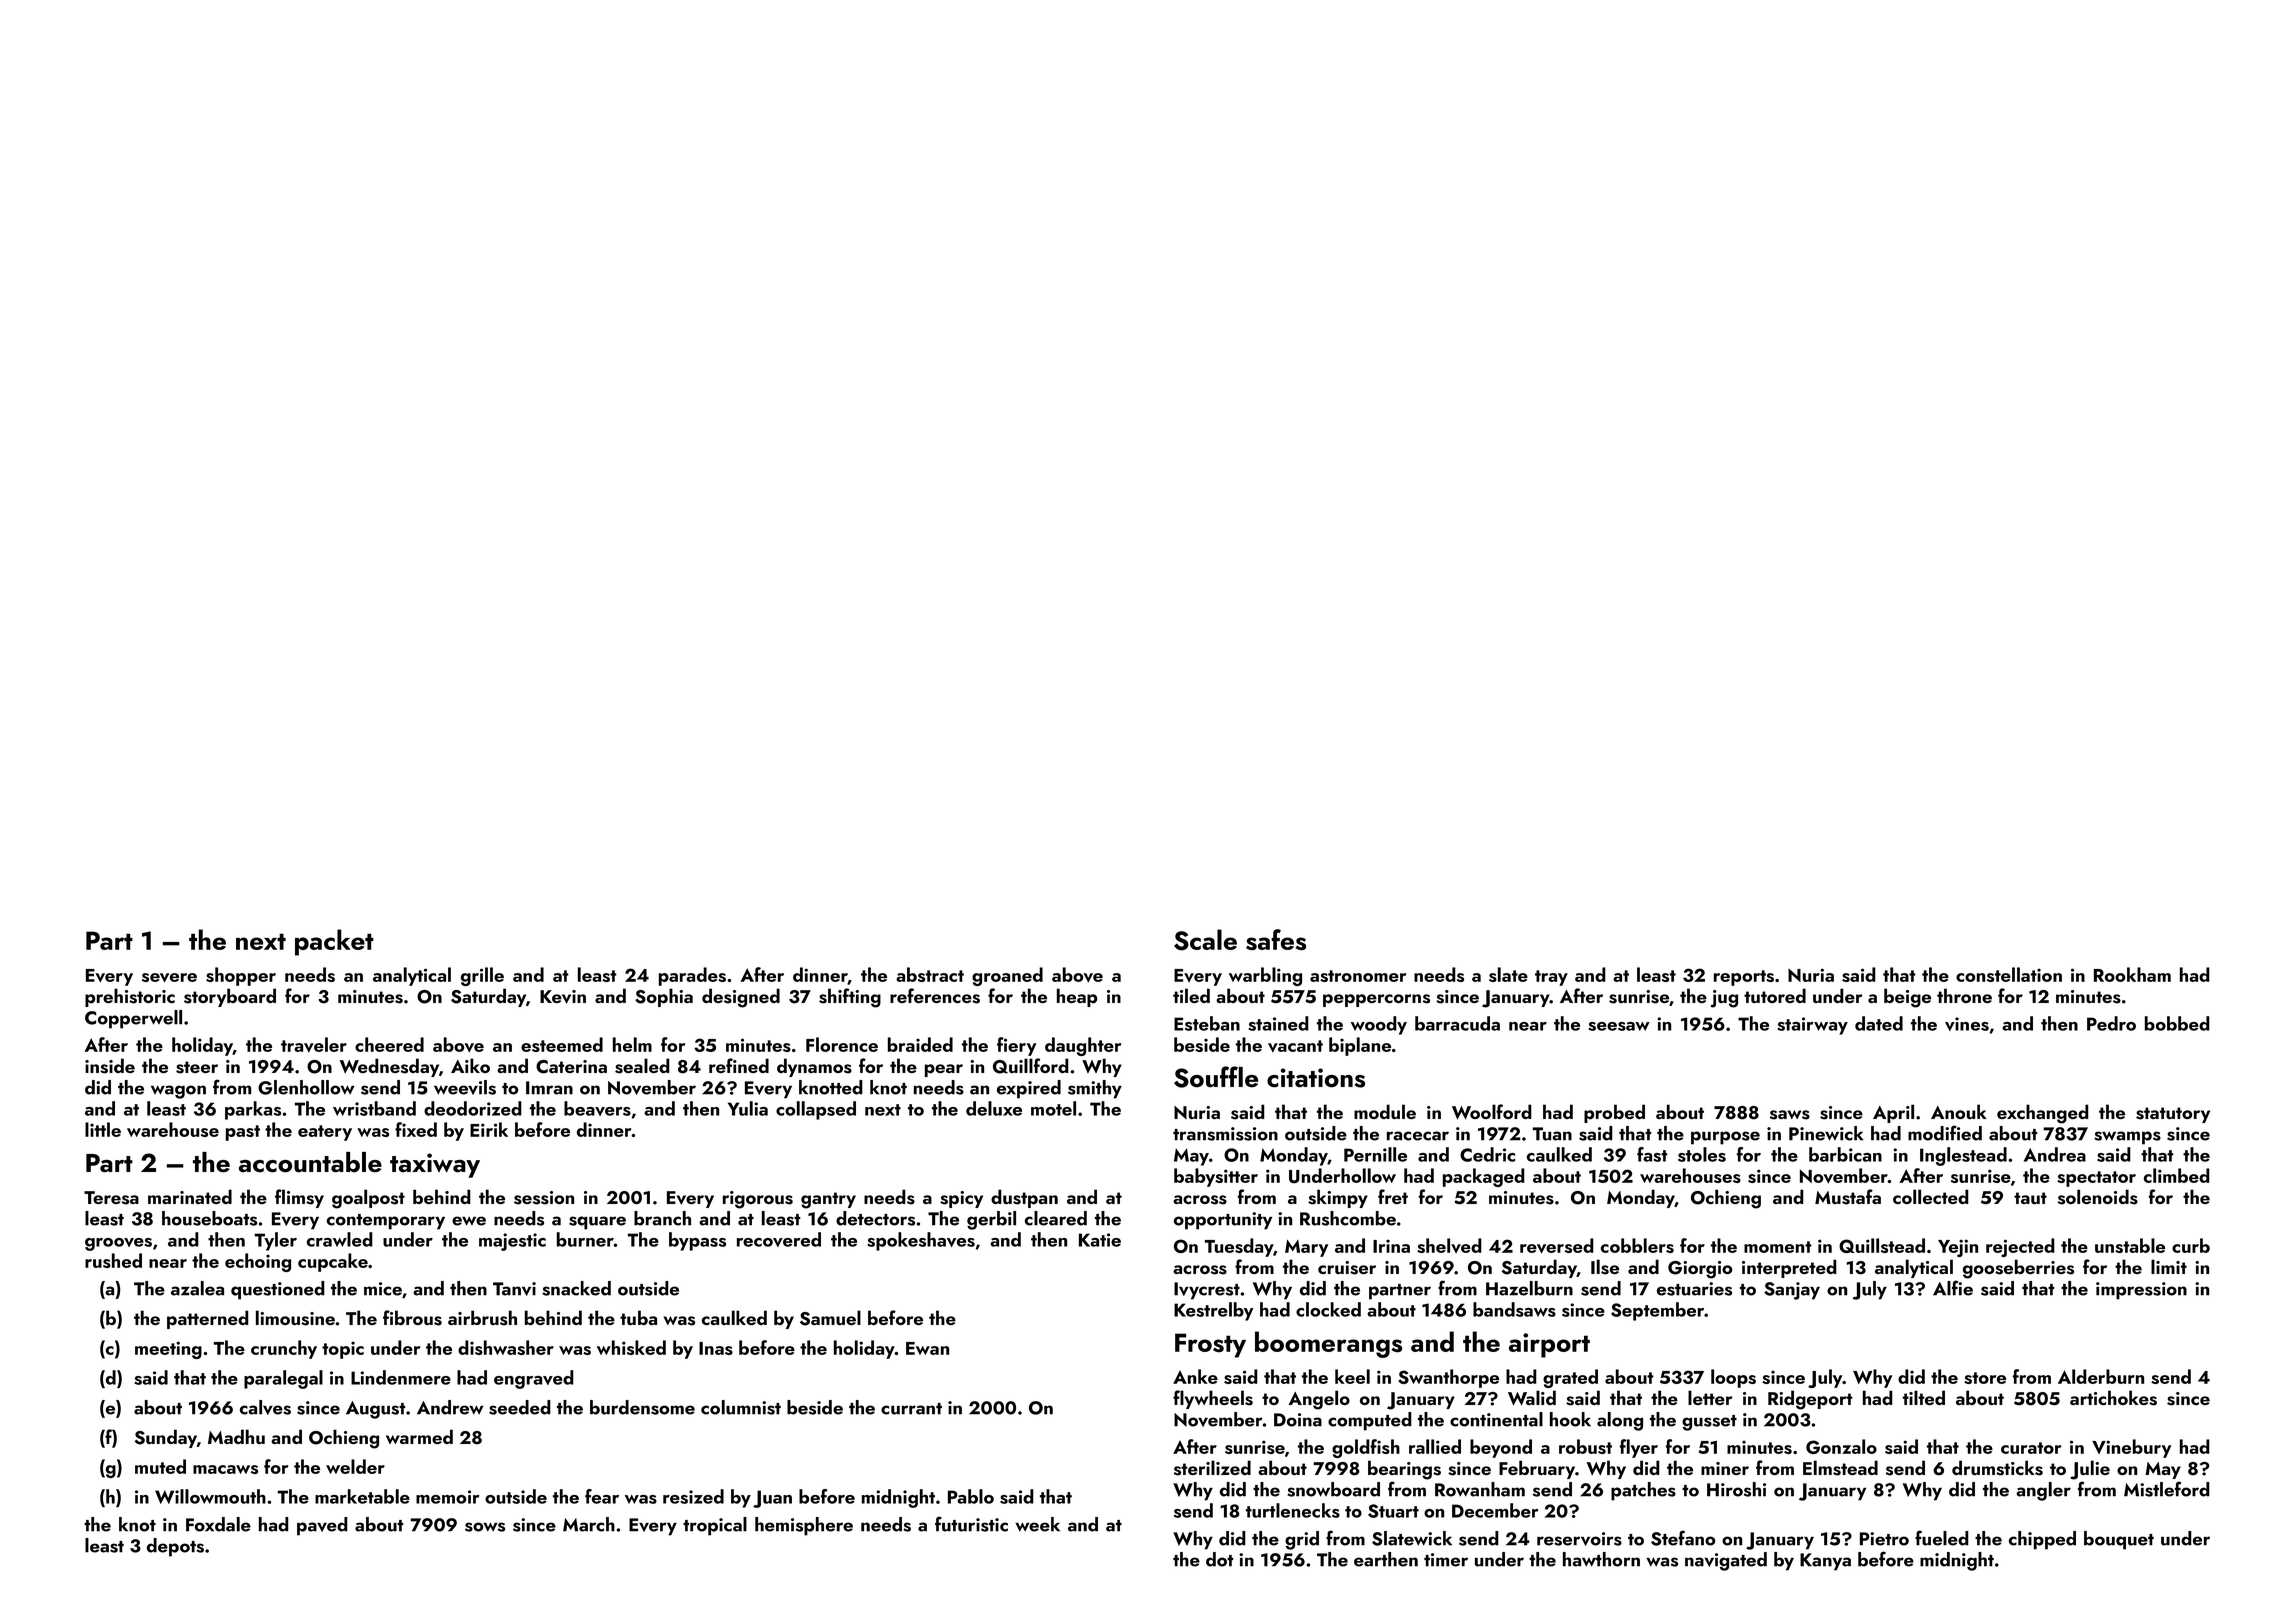 This screenshot has width=2295, height=1623. I want to click on dot, so click(1219, 1559).
